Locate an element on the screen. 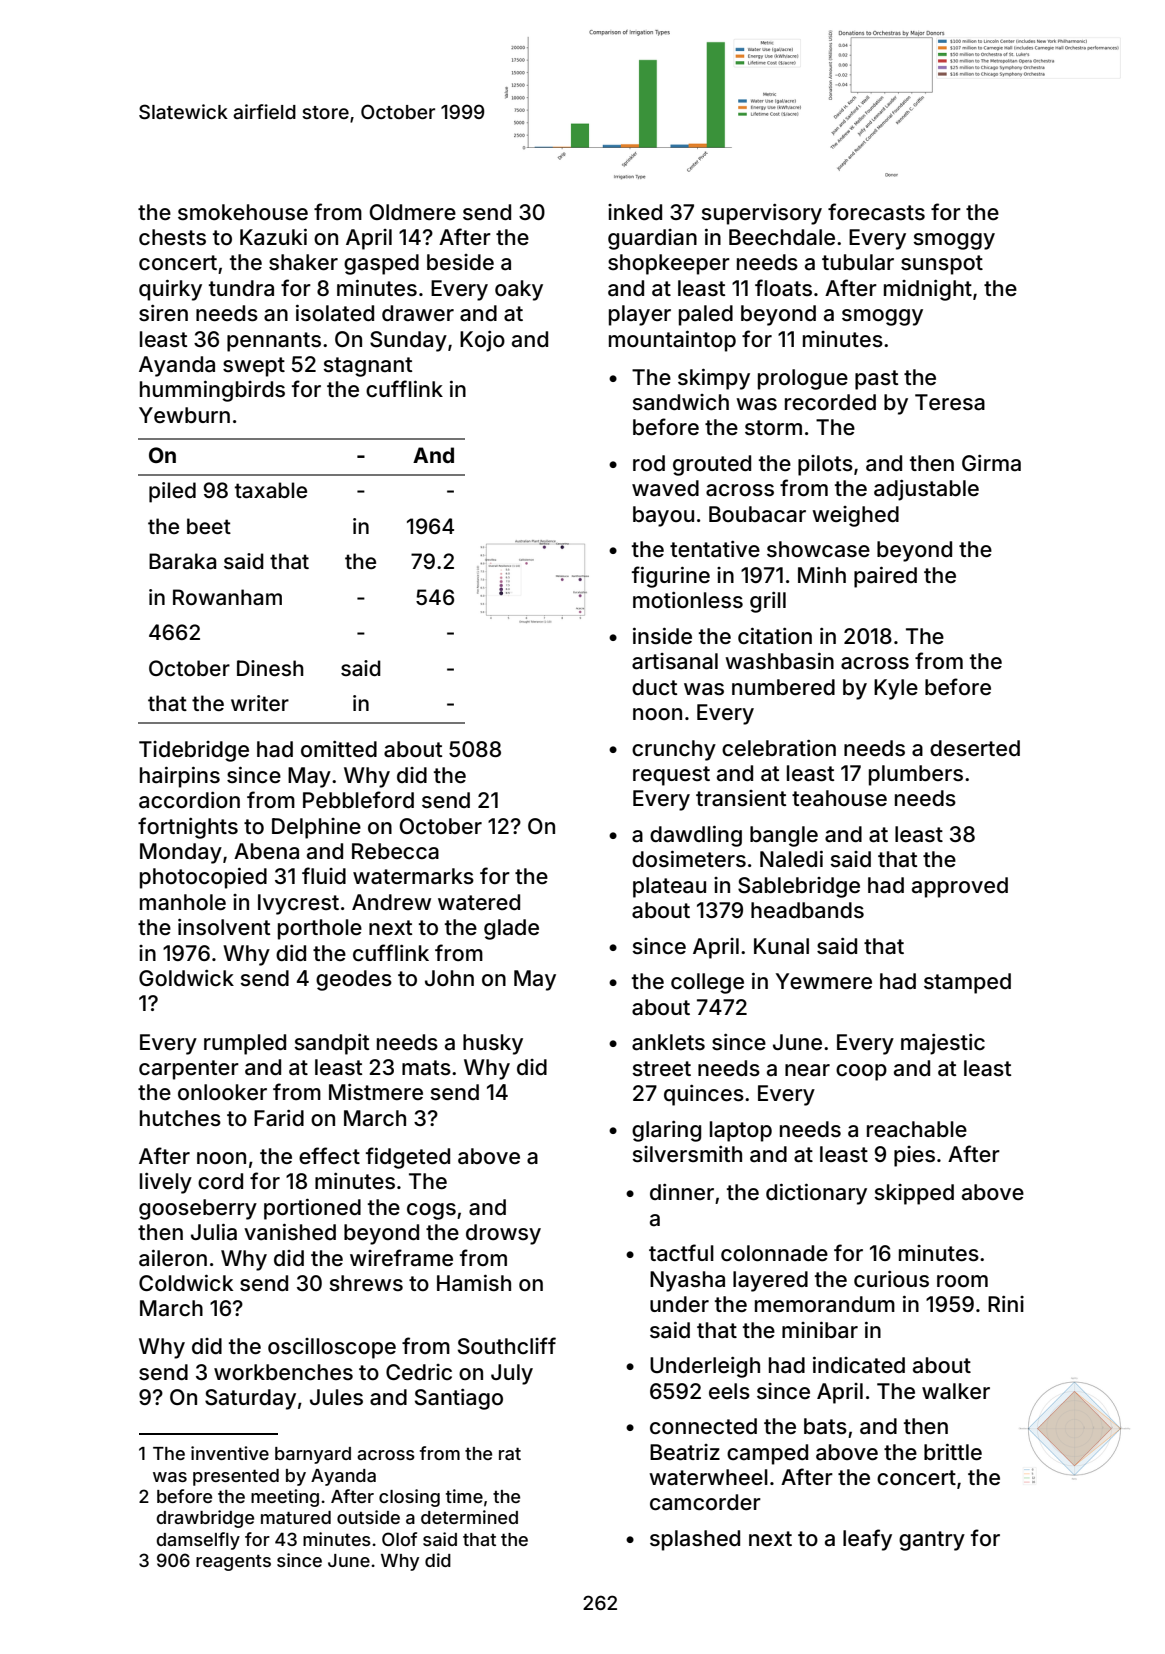 The height and width of the screenshot is (1654, 1165). Tidebridge is located at coordinates (194, 751).
